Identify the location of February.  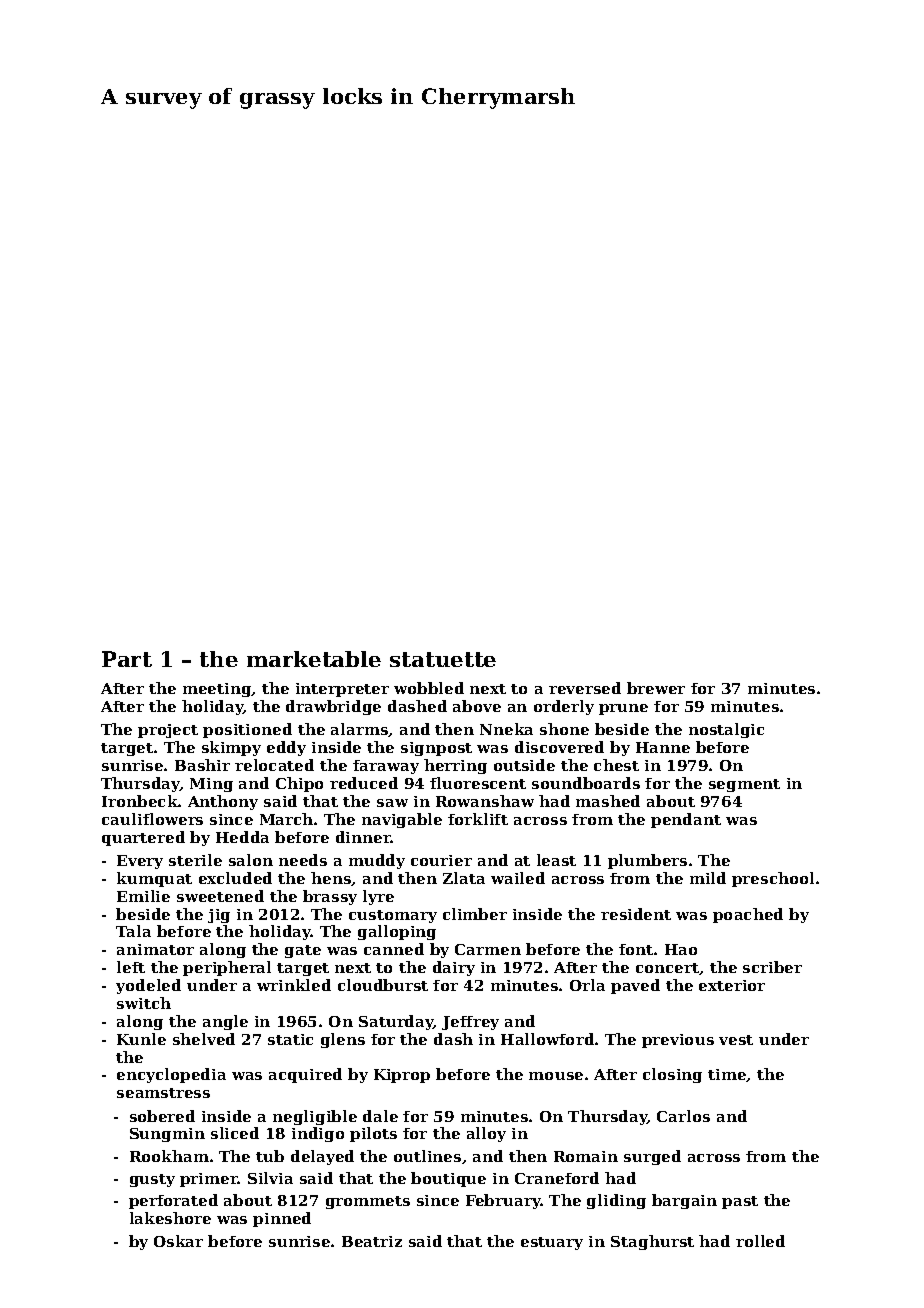
(503, 1201).
